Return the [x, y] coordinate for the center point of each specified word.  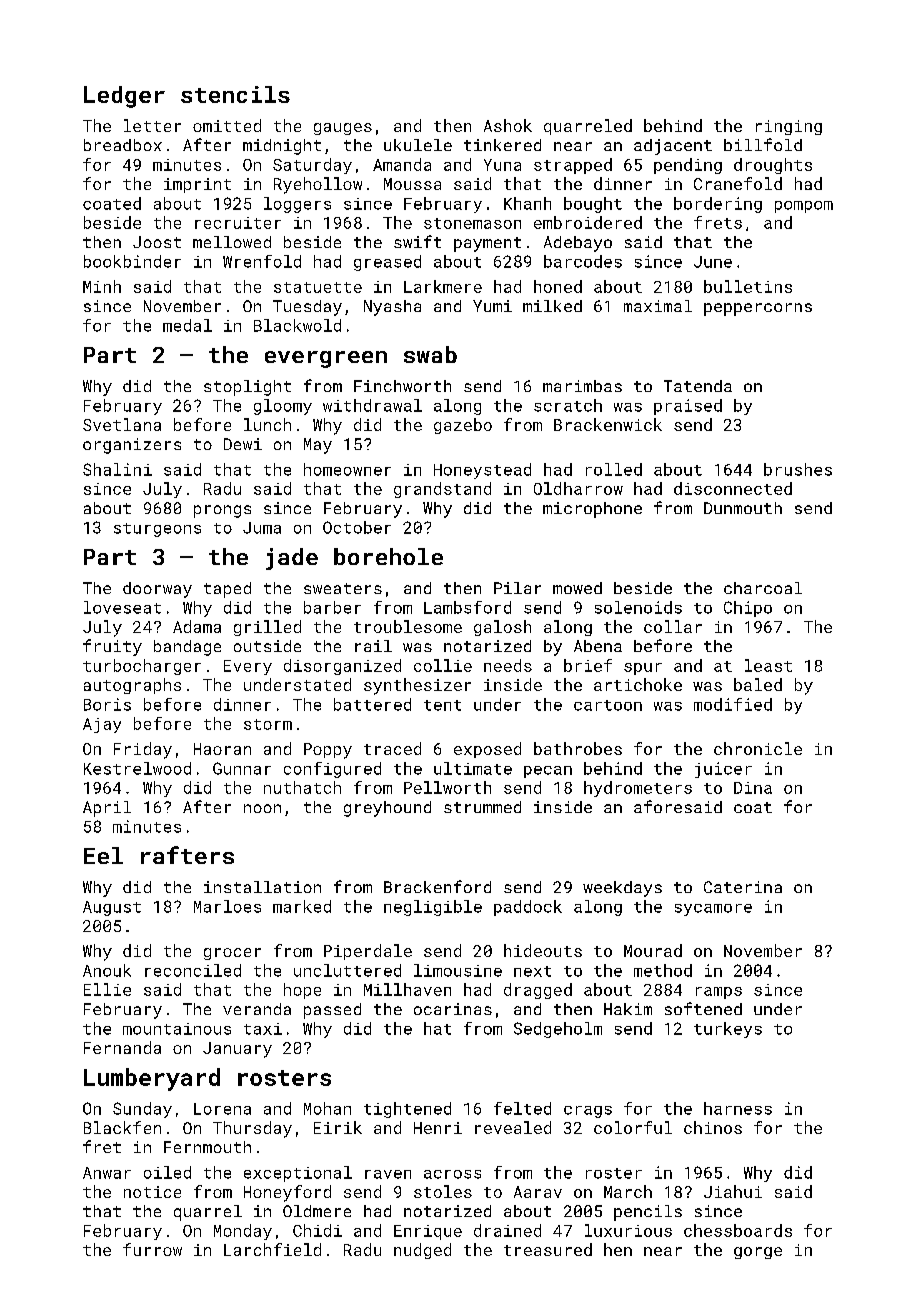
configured [332, 770]
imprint [197, 185]
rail [373, 646]
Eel [103, 855]
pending [688, 166]
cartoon [608, 705]
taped [227, 590]
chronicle [758, 748]
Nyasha [392, 308]
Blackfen [122, 1127]
